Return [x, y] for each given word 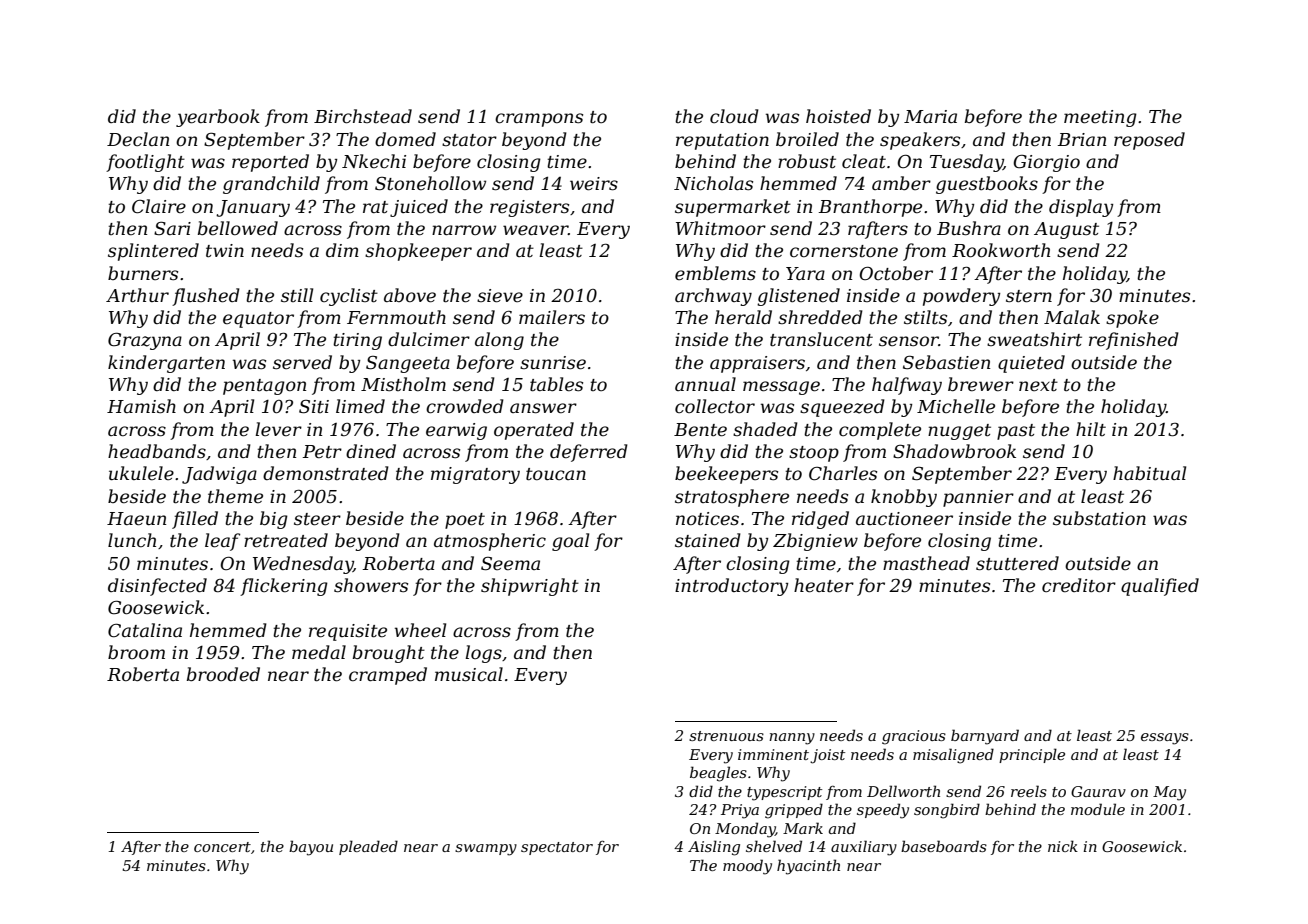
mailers [552, 317]
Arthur [137, 295]
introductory [731, 587]
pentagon [264, 387]
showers [371, 585]
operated [534, 431]
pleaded [368, 847]
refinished [1134, 341]
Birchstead [363, 116]
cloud [734, 116]
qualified [1160, 587]
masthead [926, 563]
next [1038, 385]
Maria [930, 116]
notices [707, 519]
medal [319, 652]
